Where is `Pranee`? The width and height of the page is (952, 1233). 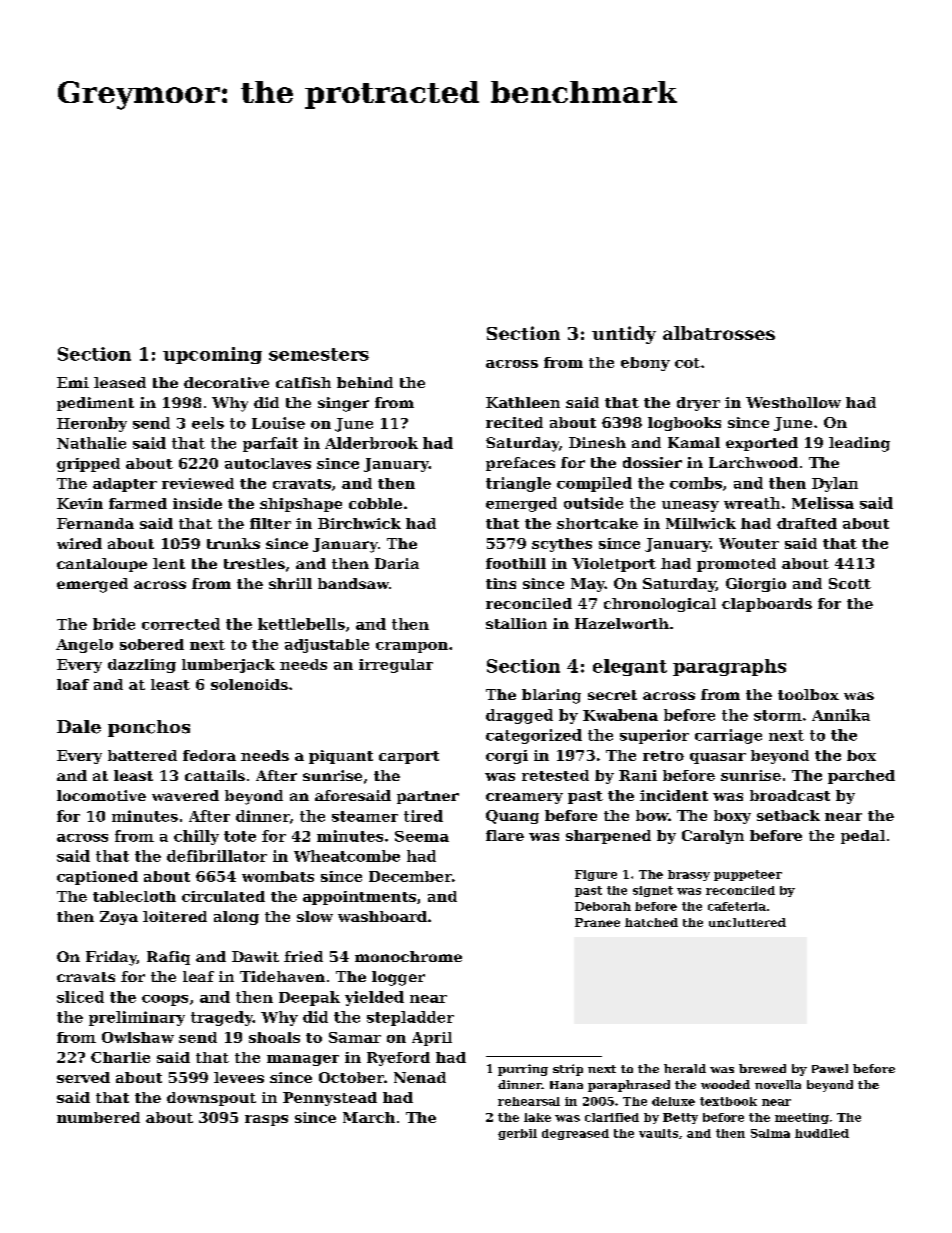 Pranee is located at coordinates (597, 922).
